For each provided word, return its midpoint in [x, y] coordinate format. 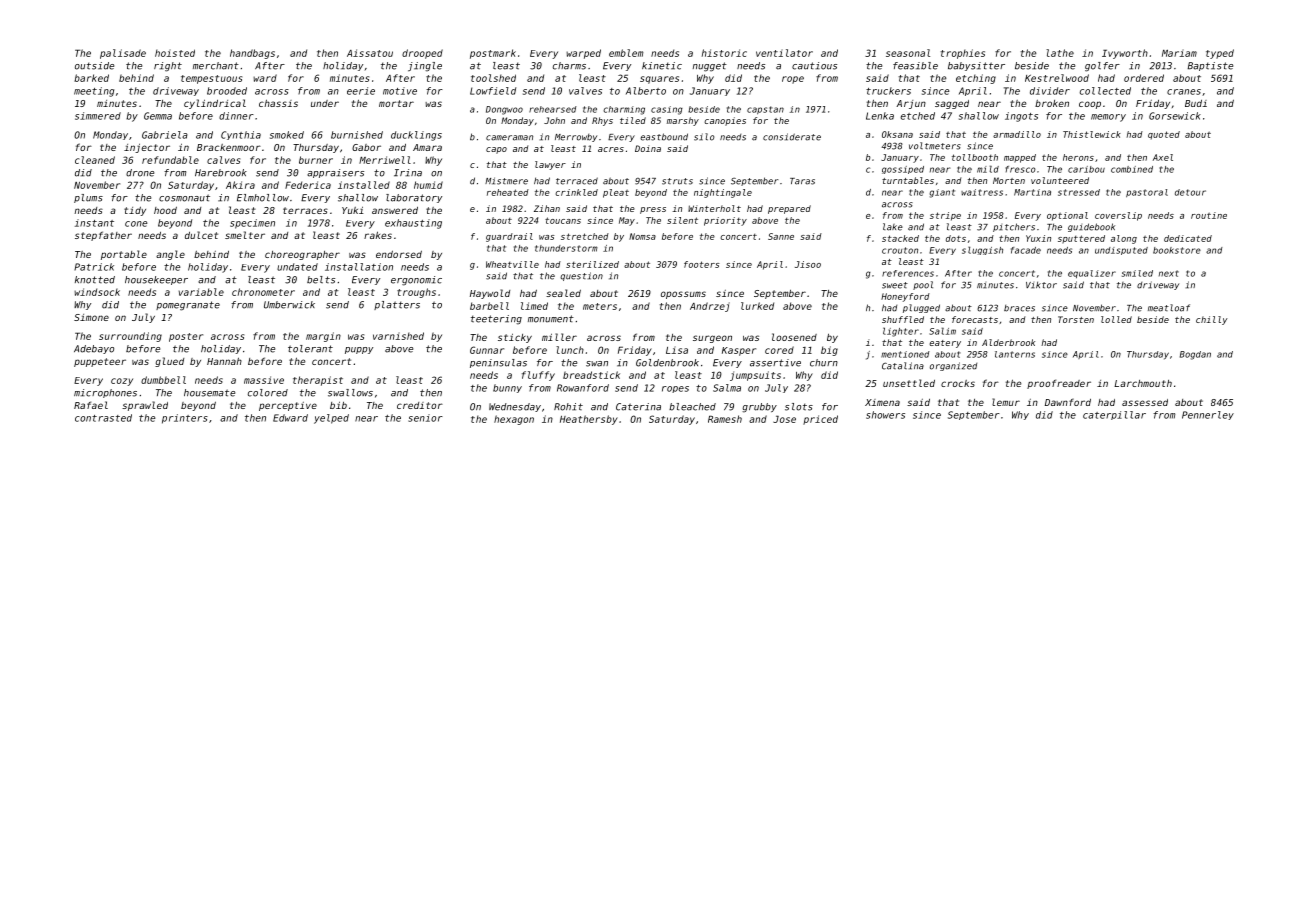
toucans [563, 220]
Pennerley [1208, 415]
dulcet [201, 235]
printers [185, 419]
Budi [1196, 103]
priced [820, 420]
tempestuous [211, 79]
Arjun [911, 104]
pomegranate [188, 306]
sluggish [982, 250]
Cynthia [241, 135]
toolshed [493, 78]
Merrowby [576, 138]
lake [893, 227]
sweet [895, 285]
